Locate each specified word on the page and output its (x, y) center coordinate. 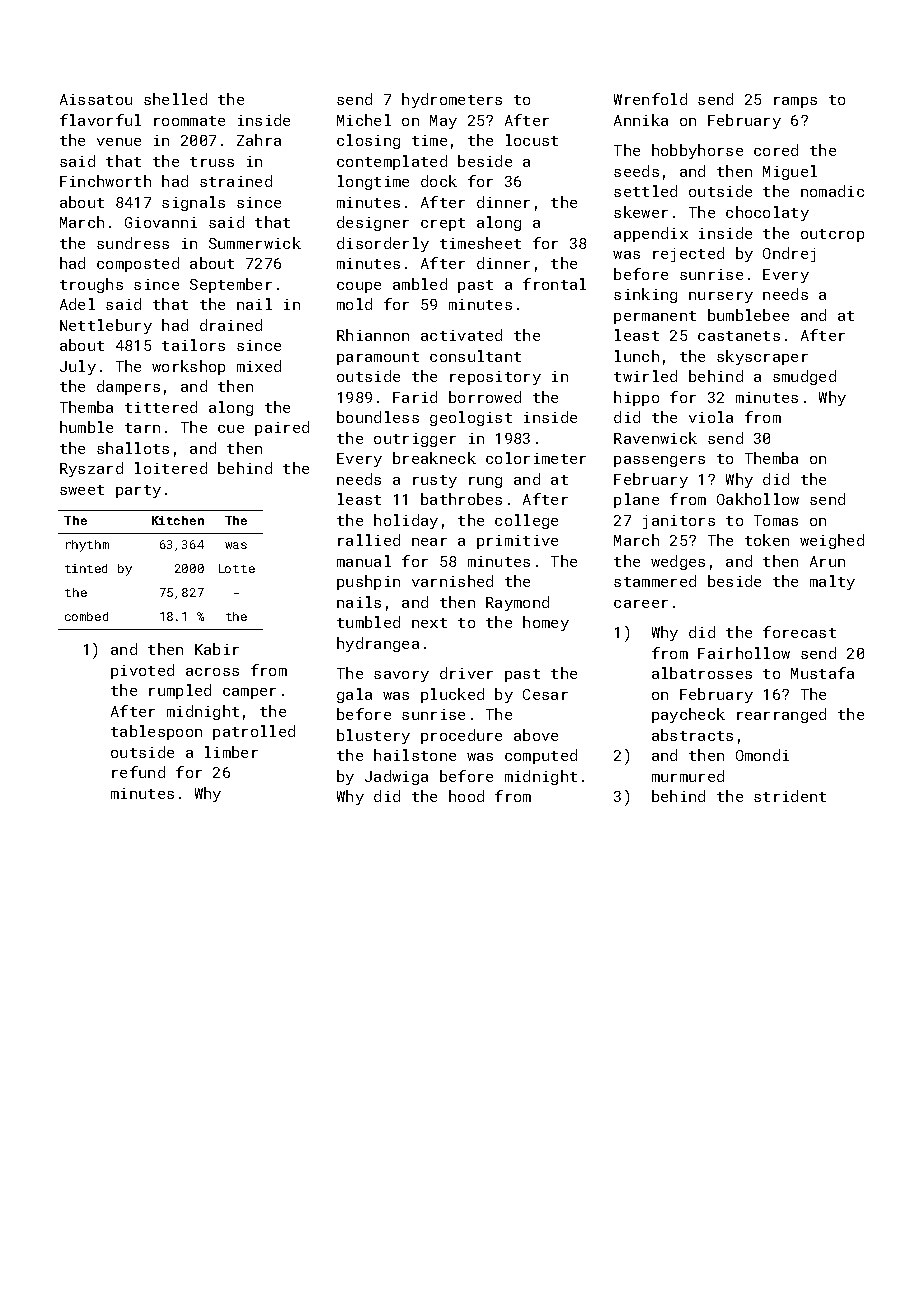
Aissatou (96, 99)
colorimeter (536, 458)
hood (466, 796)
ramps (795, 102)
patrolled (254, 732)
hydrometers (452, 100)
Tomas (776, 520)
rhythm (87, 546)
